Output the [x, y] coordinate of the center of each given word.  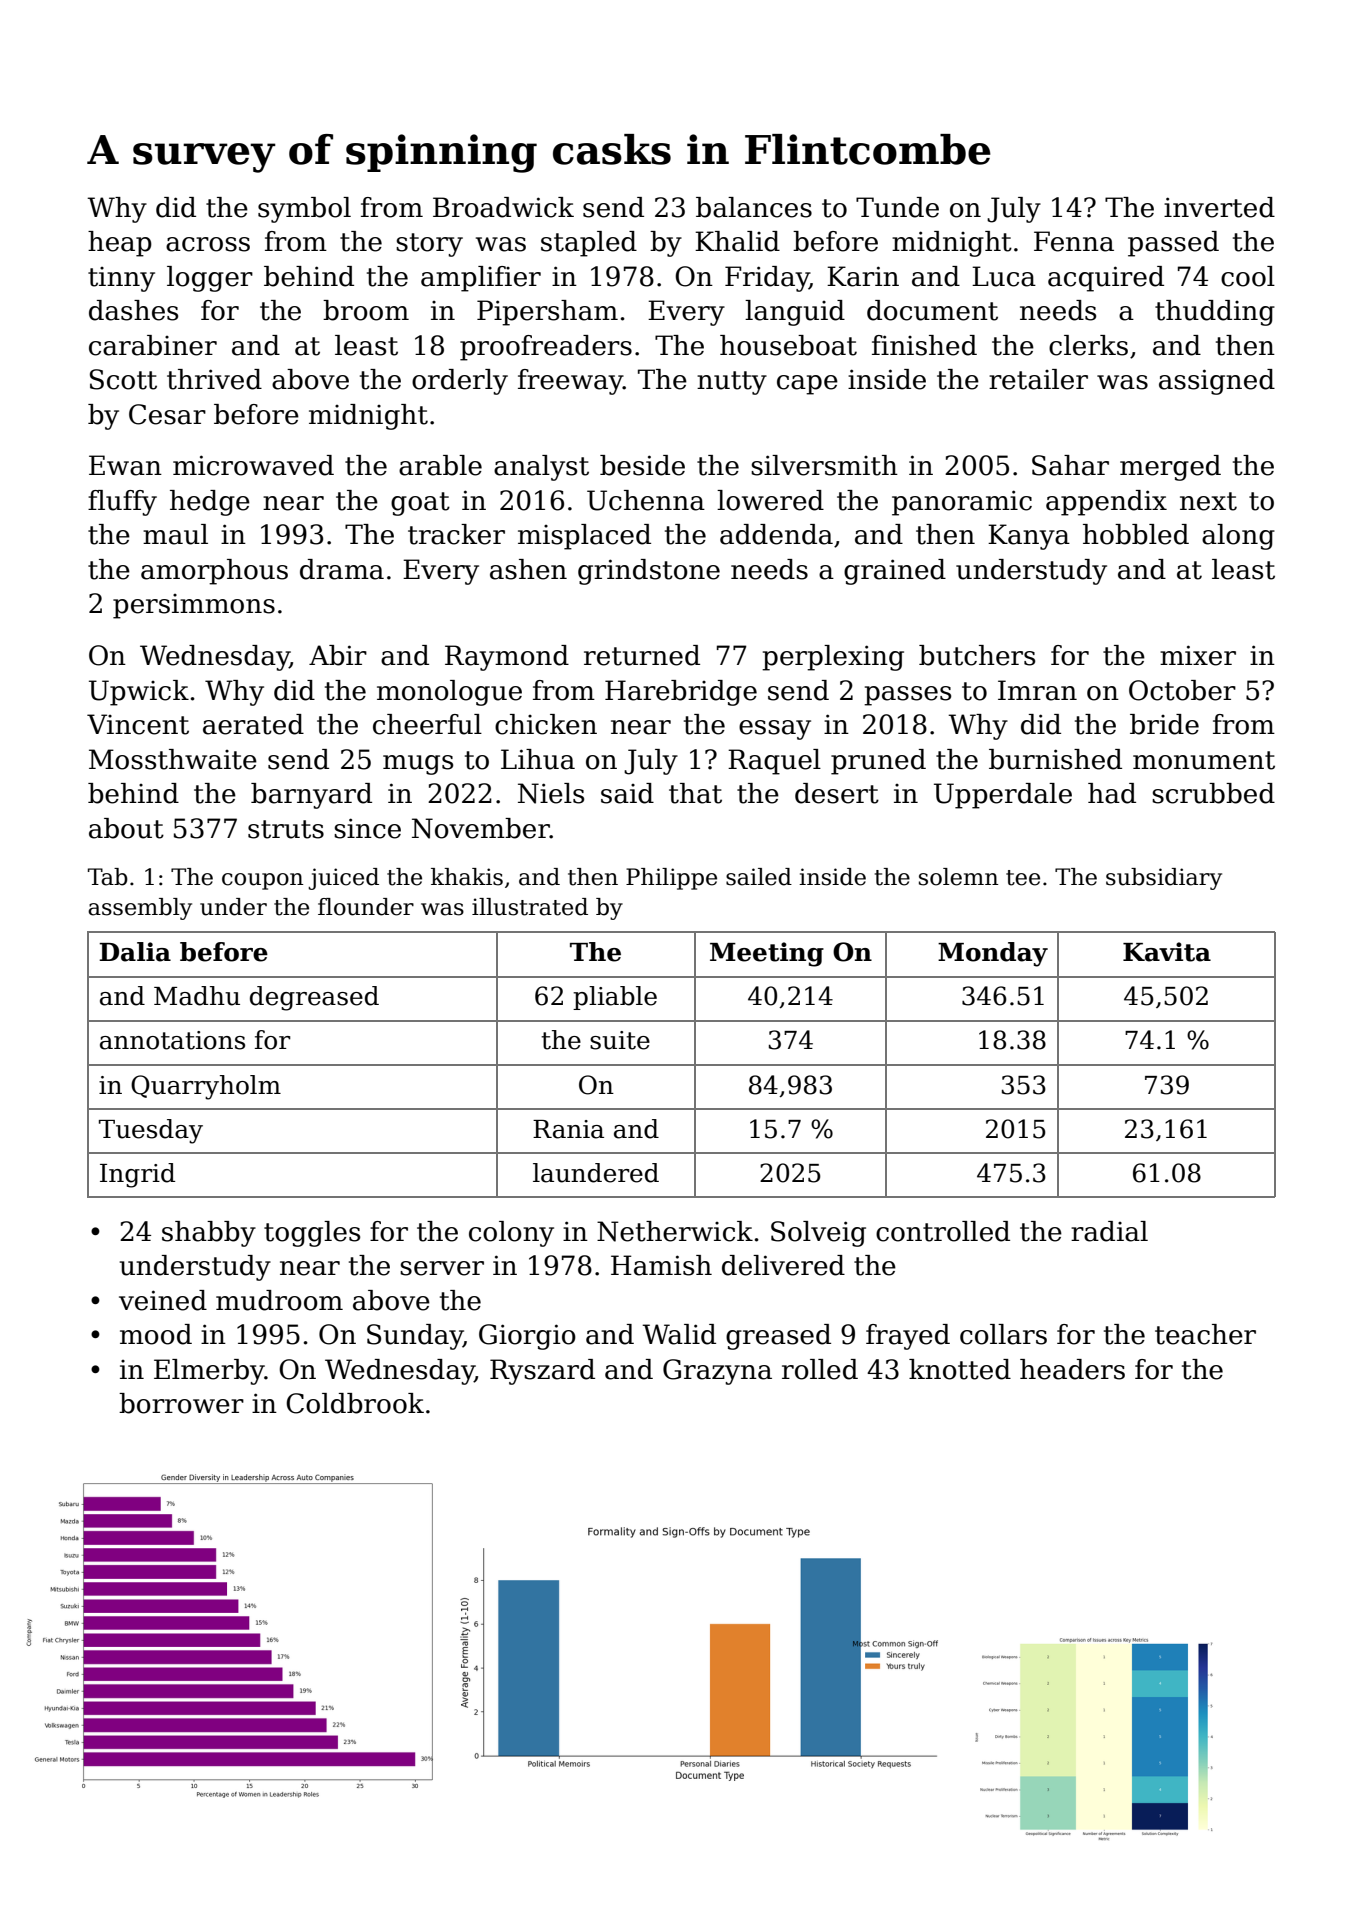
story [429, 245]
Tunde [897, 207]
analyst [541, 468]
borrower [181, 1403]
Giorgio [527, 1337]
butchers [977, 655]
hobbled [1136, 534]
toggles [312, 1234]
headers [1072, 1369]
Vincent [138, 724]
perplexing [833, 658]
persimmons [194, 606]
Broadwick [503, 207]
